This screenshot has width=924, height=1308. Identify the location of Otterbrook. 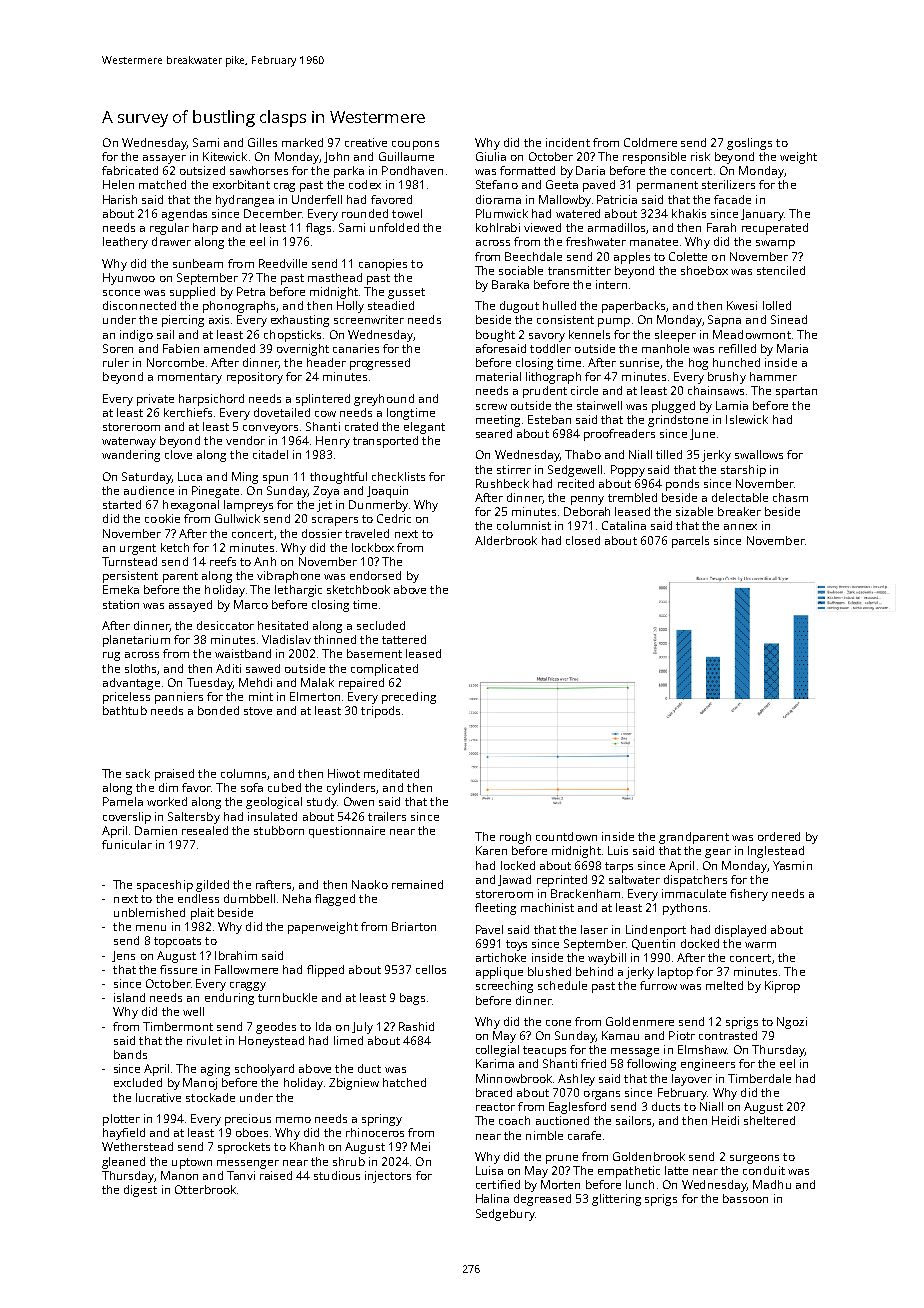
(205, 1189).
